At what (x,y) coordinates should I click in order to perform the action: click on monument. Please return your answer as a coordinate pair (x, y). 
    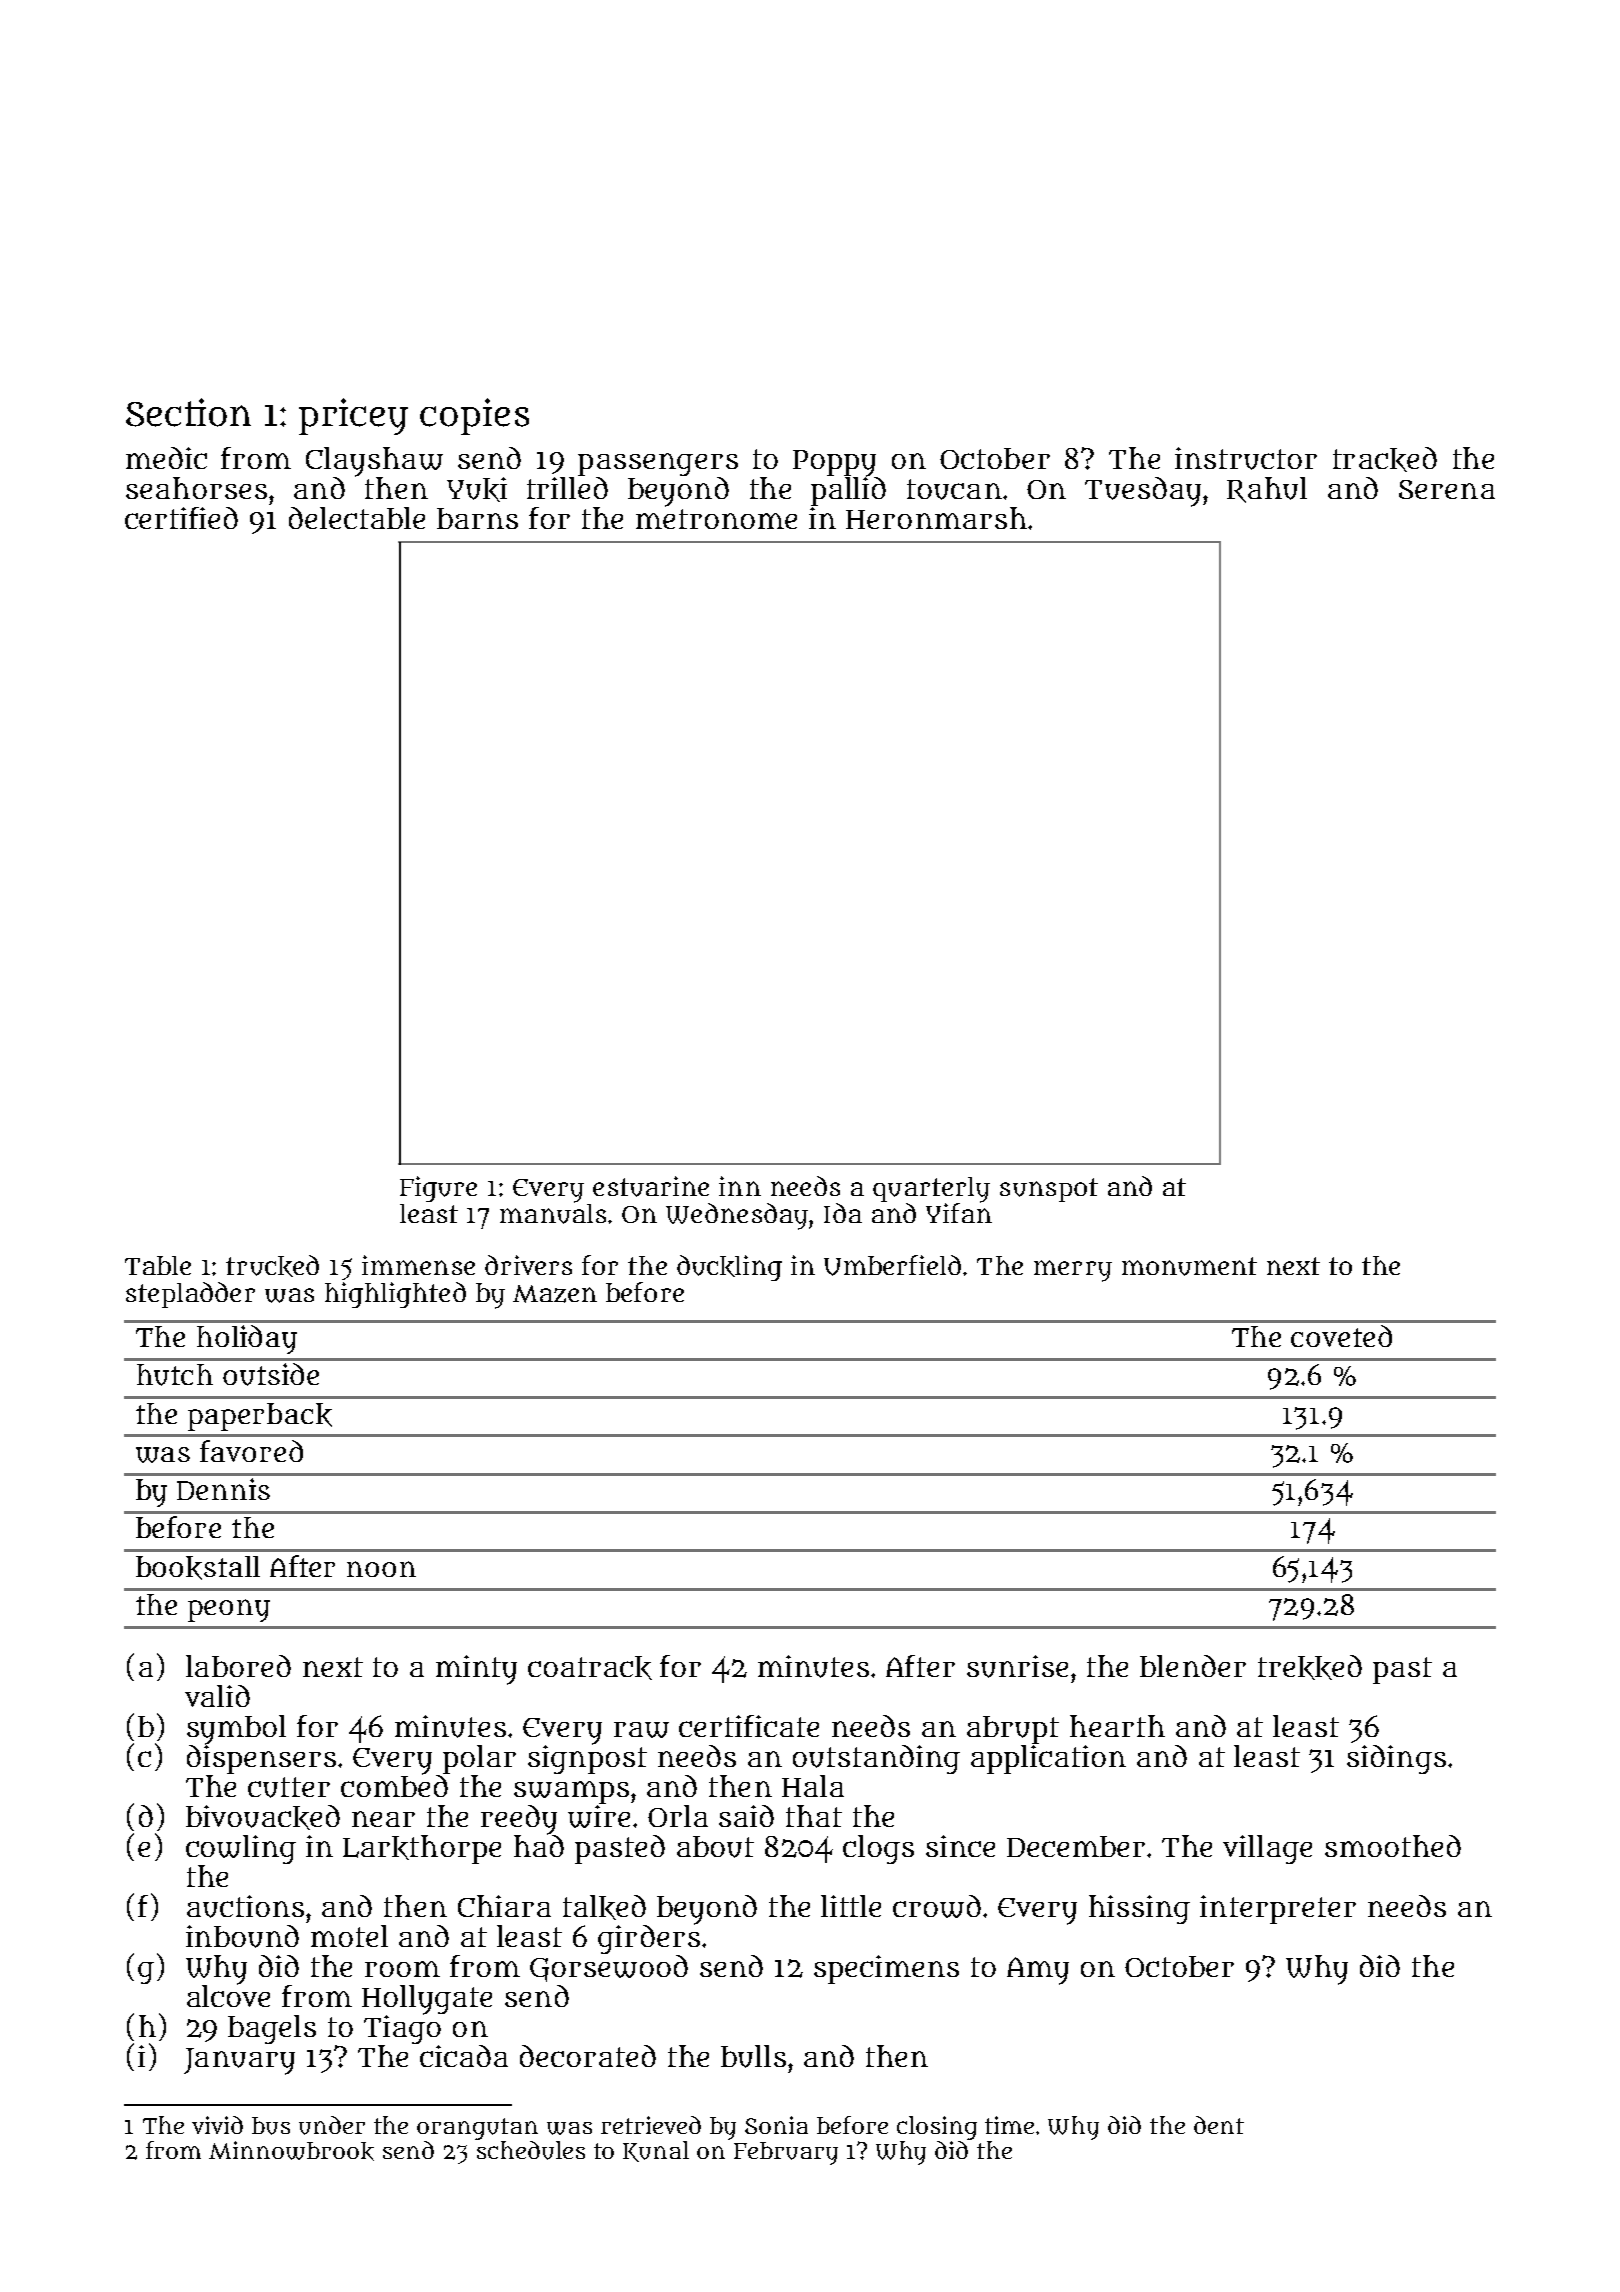
    Looking at the image, I should click on (1189, 1266).
